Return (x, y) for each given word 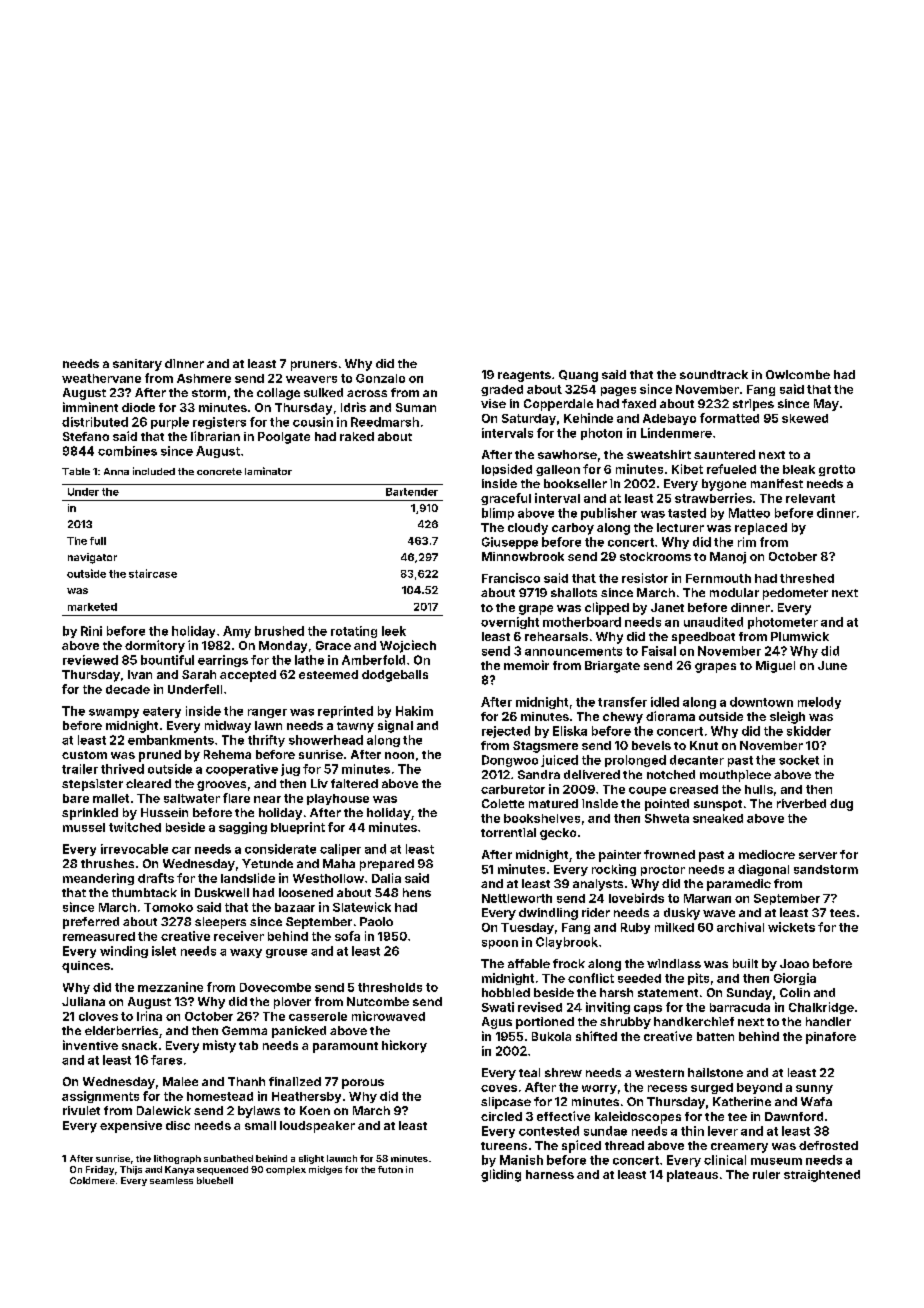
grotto (837, 470)
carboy (573, 529)
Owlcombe (798, 374)
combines (127, 451)
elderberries (121, 1030)
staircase (153, 573)
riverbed (801, 803)
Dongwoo (510, 761)
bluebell (215, 1180)
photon (601, 434)
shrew (563, 1072)
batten (715, 1036)
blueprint (298, 828)
